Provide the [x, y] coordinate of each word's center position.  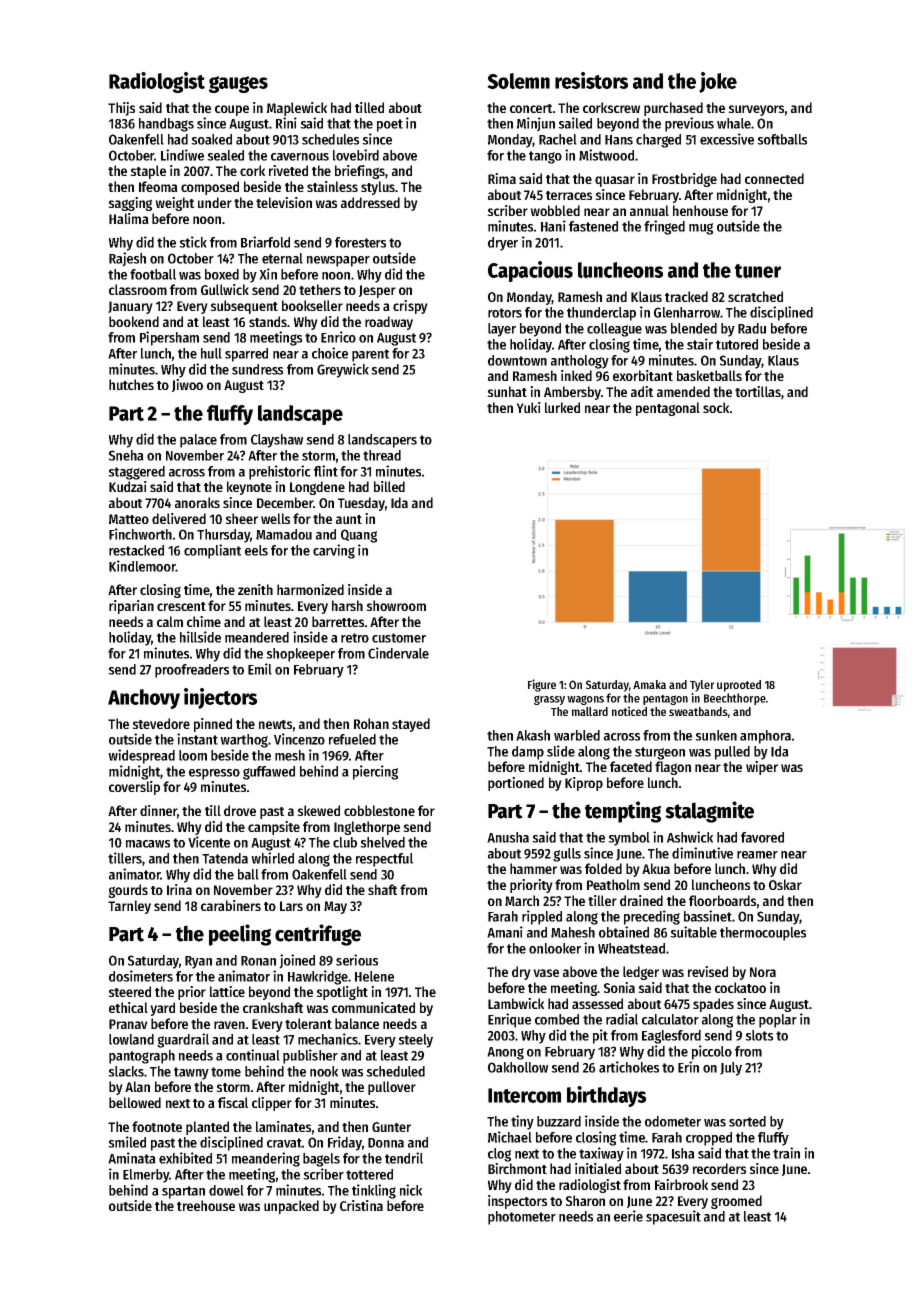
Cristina [361, 1205]
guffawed [269, 773]
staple [148, 172]
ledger [641, 973]
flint [326, 471]
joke [718, 82]
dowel [226, 1190]
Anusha [508, 837]
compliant [212, 551]
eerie [628, 1216]
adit [642, 391]
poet [390, 125]
